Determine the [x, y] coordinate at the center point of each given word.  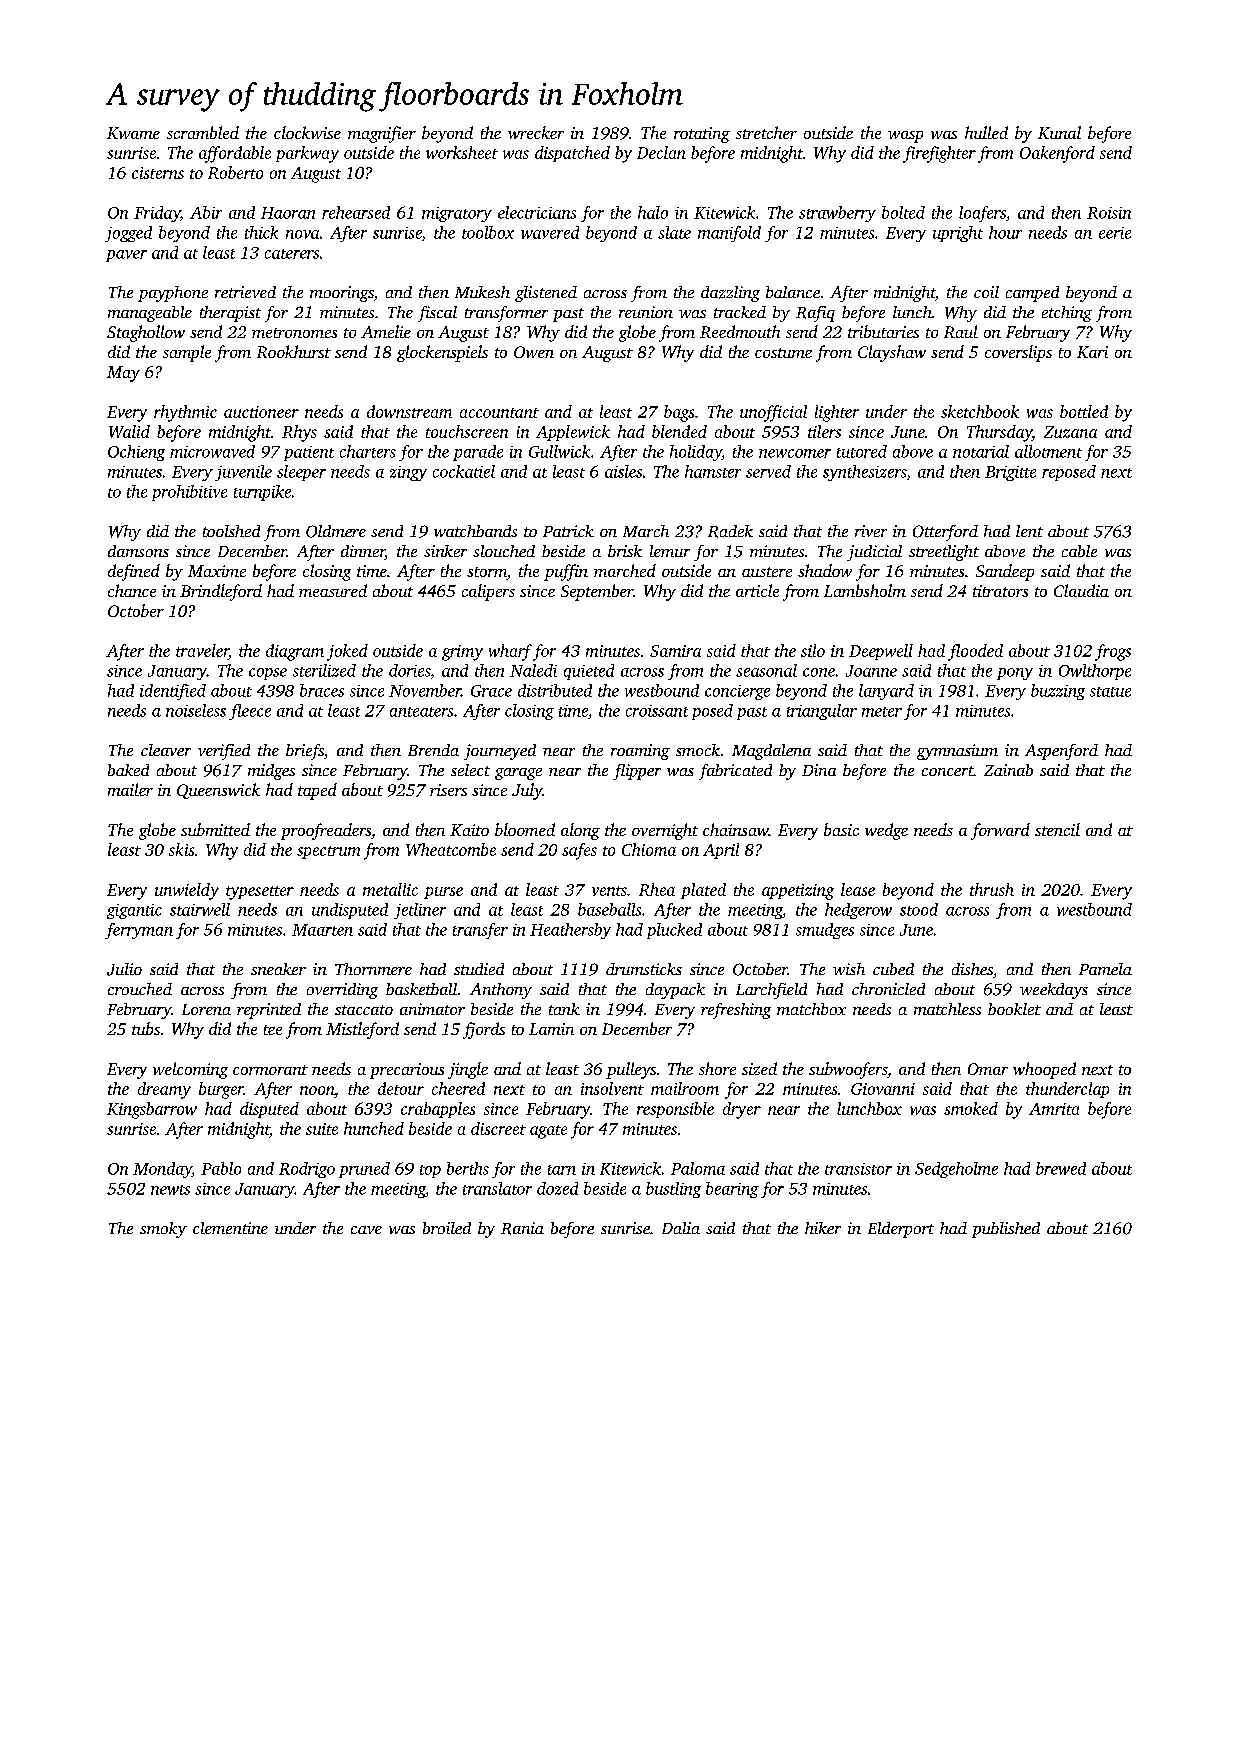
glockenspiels [442, 353]
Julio [124, 969]
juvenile [243, 473]
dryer [742, 1110]
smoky [163, 1230]
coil [986, 292]
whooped [1044, 1070]
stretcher [766, 132]
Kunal [1059, 132]
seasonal [766, 670]
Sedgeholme [956, 1170]
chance [132, 590]
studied [479, 969]
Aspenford [1061, 752]
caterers [292, 254]
